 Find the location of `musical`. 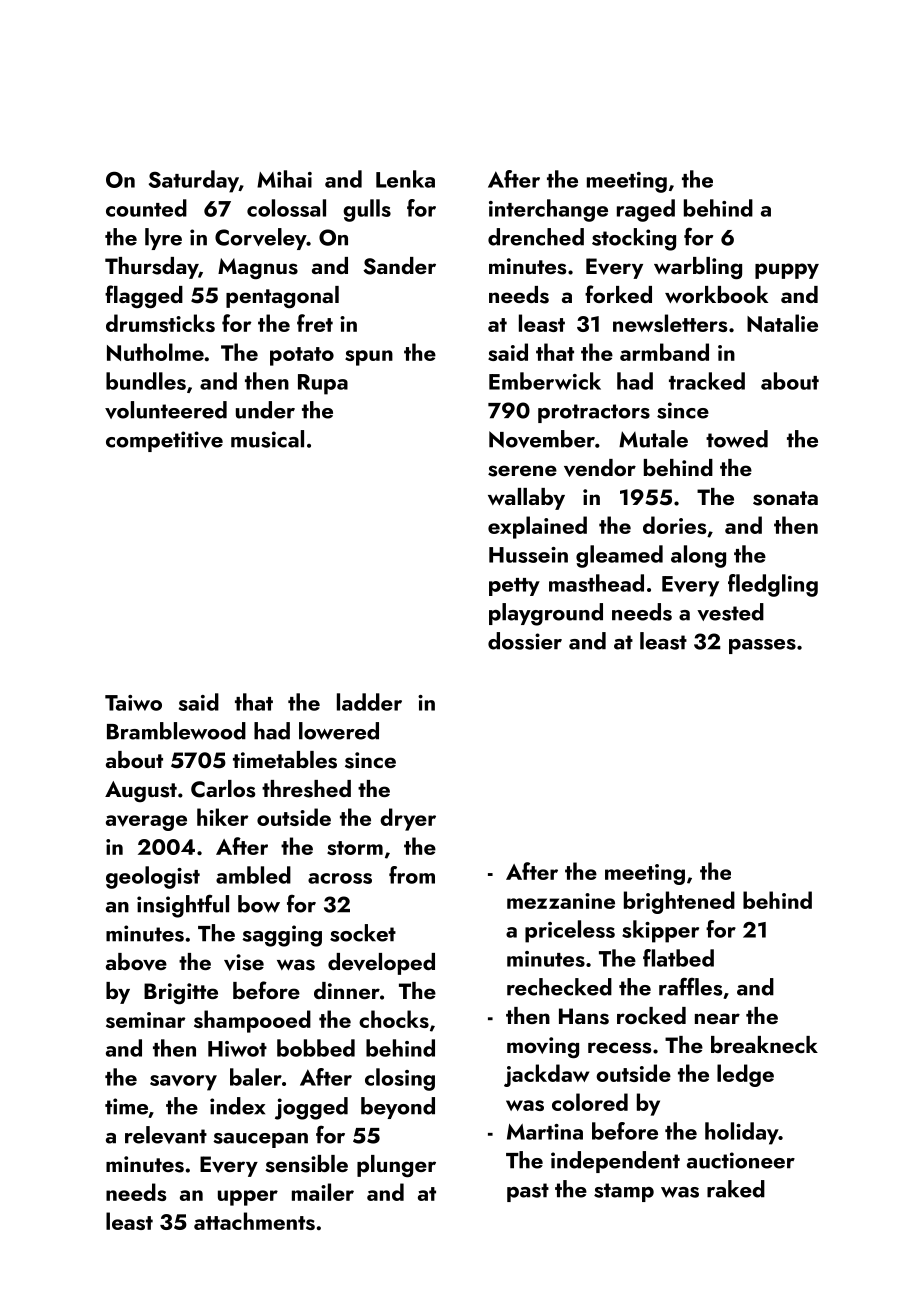

musical is located at coordinates (267, 439).
